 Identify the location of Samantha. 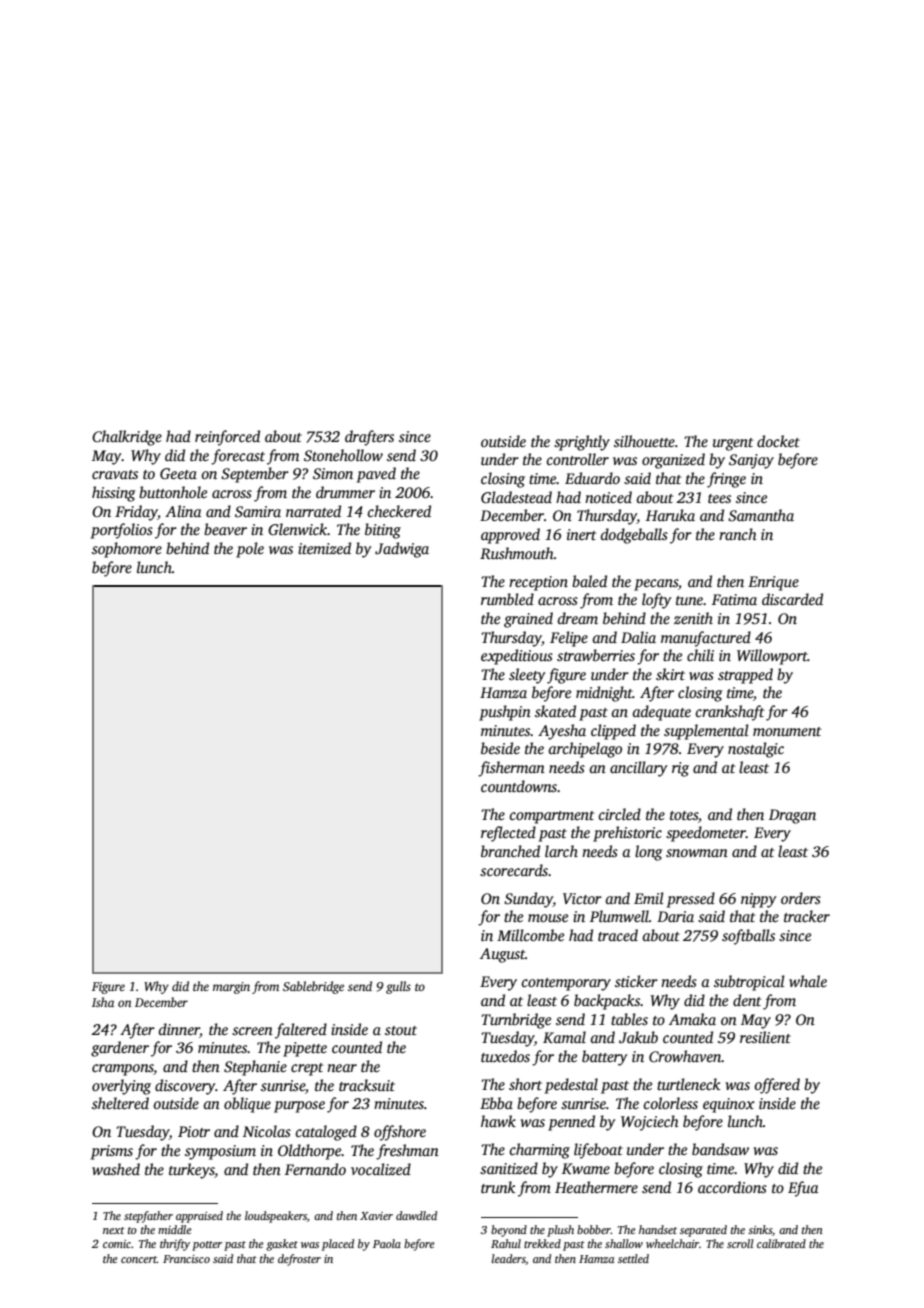
(761, 515).
